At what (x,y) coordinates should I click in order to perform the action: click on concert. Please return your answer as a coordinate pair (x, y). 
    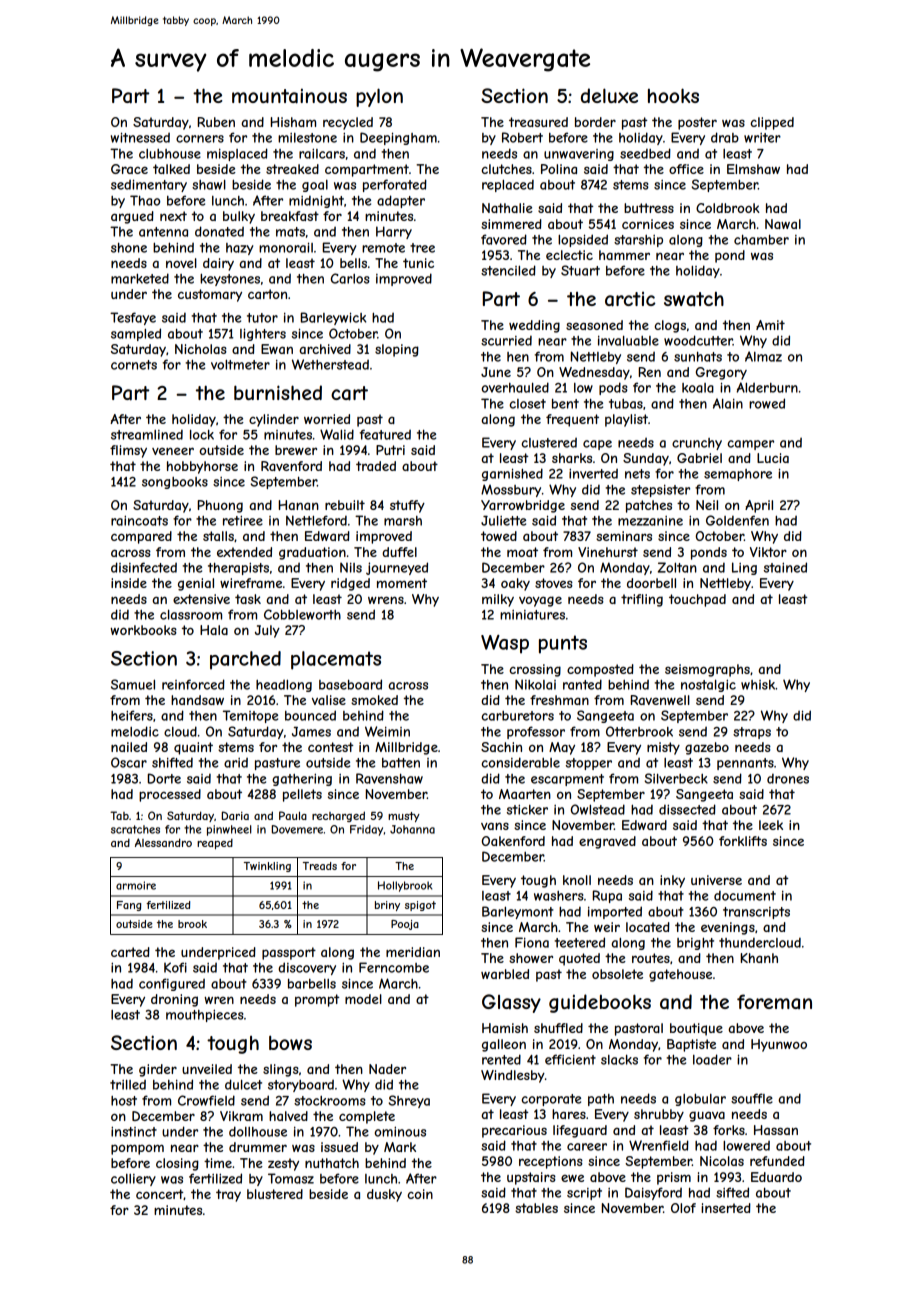
    Looking at the image, I should click on (159, 1194).
